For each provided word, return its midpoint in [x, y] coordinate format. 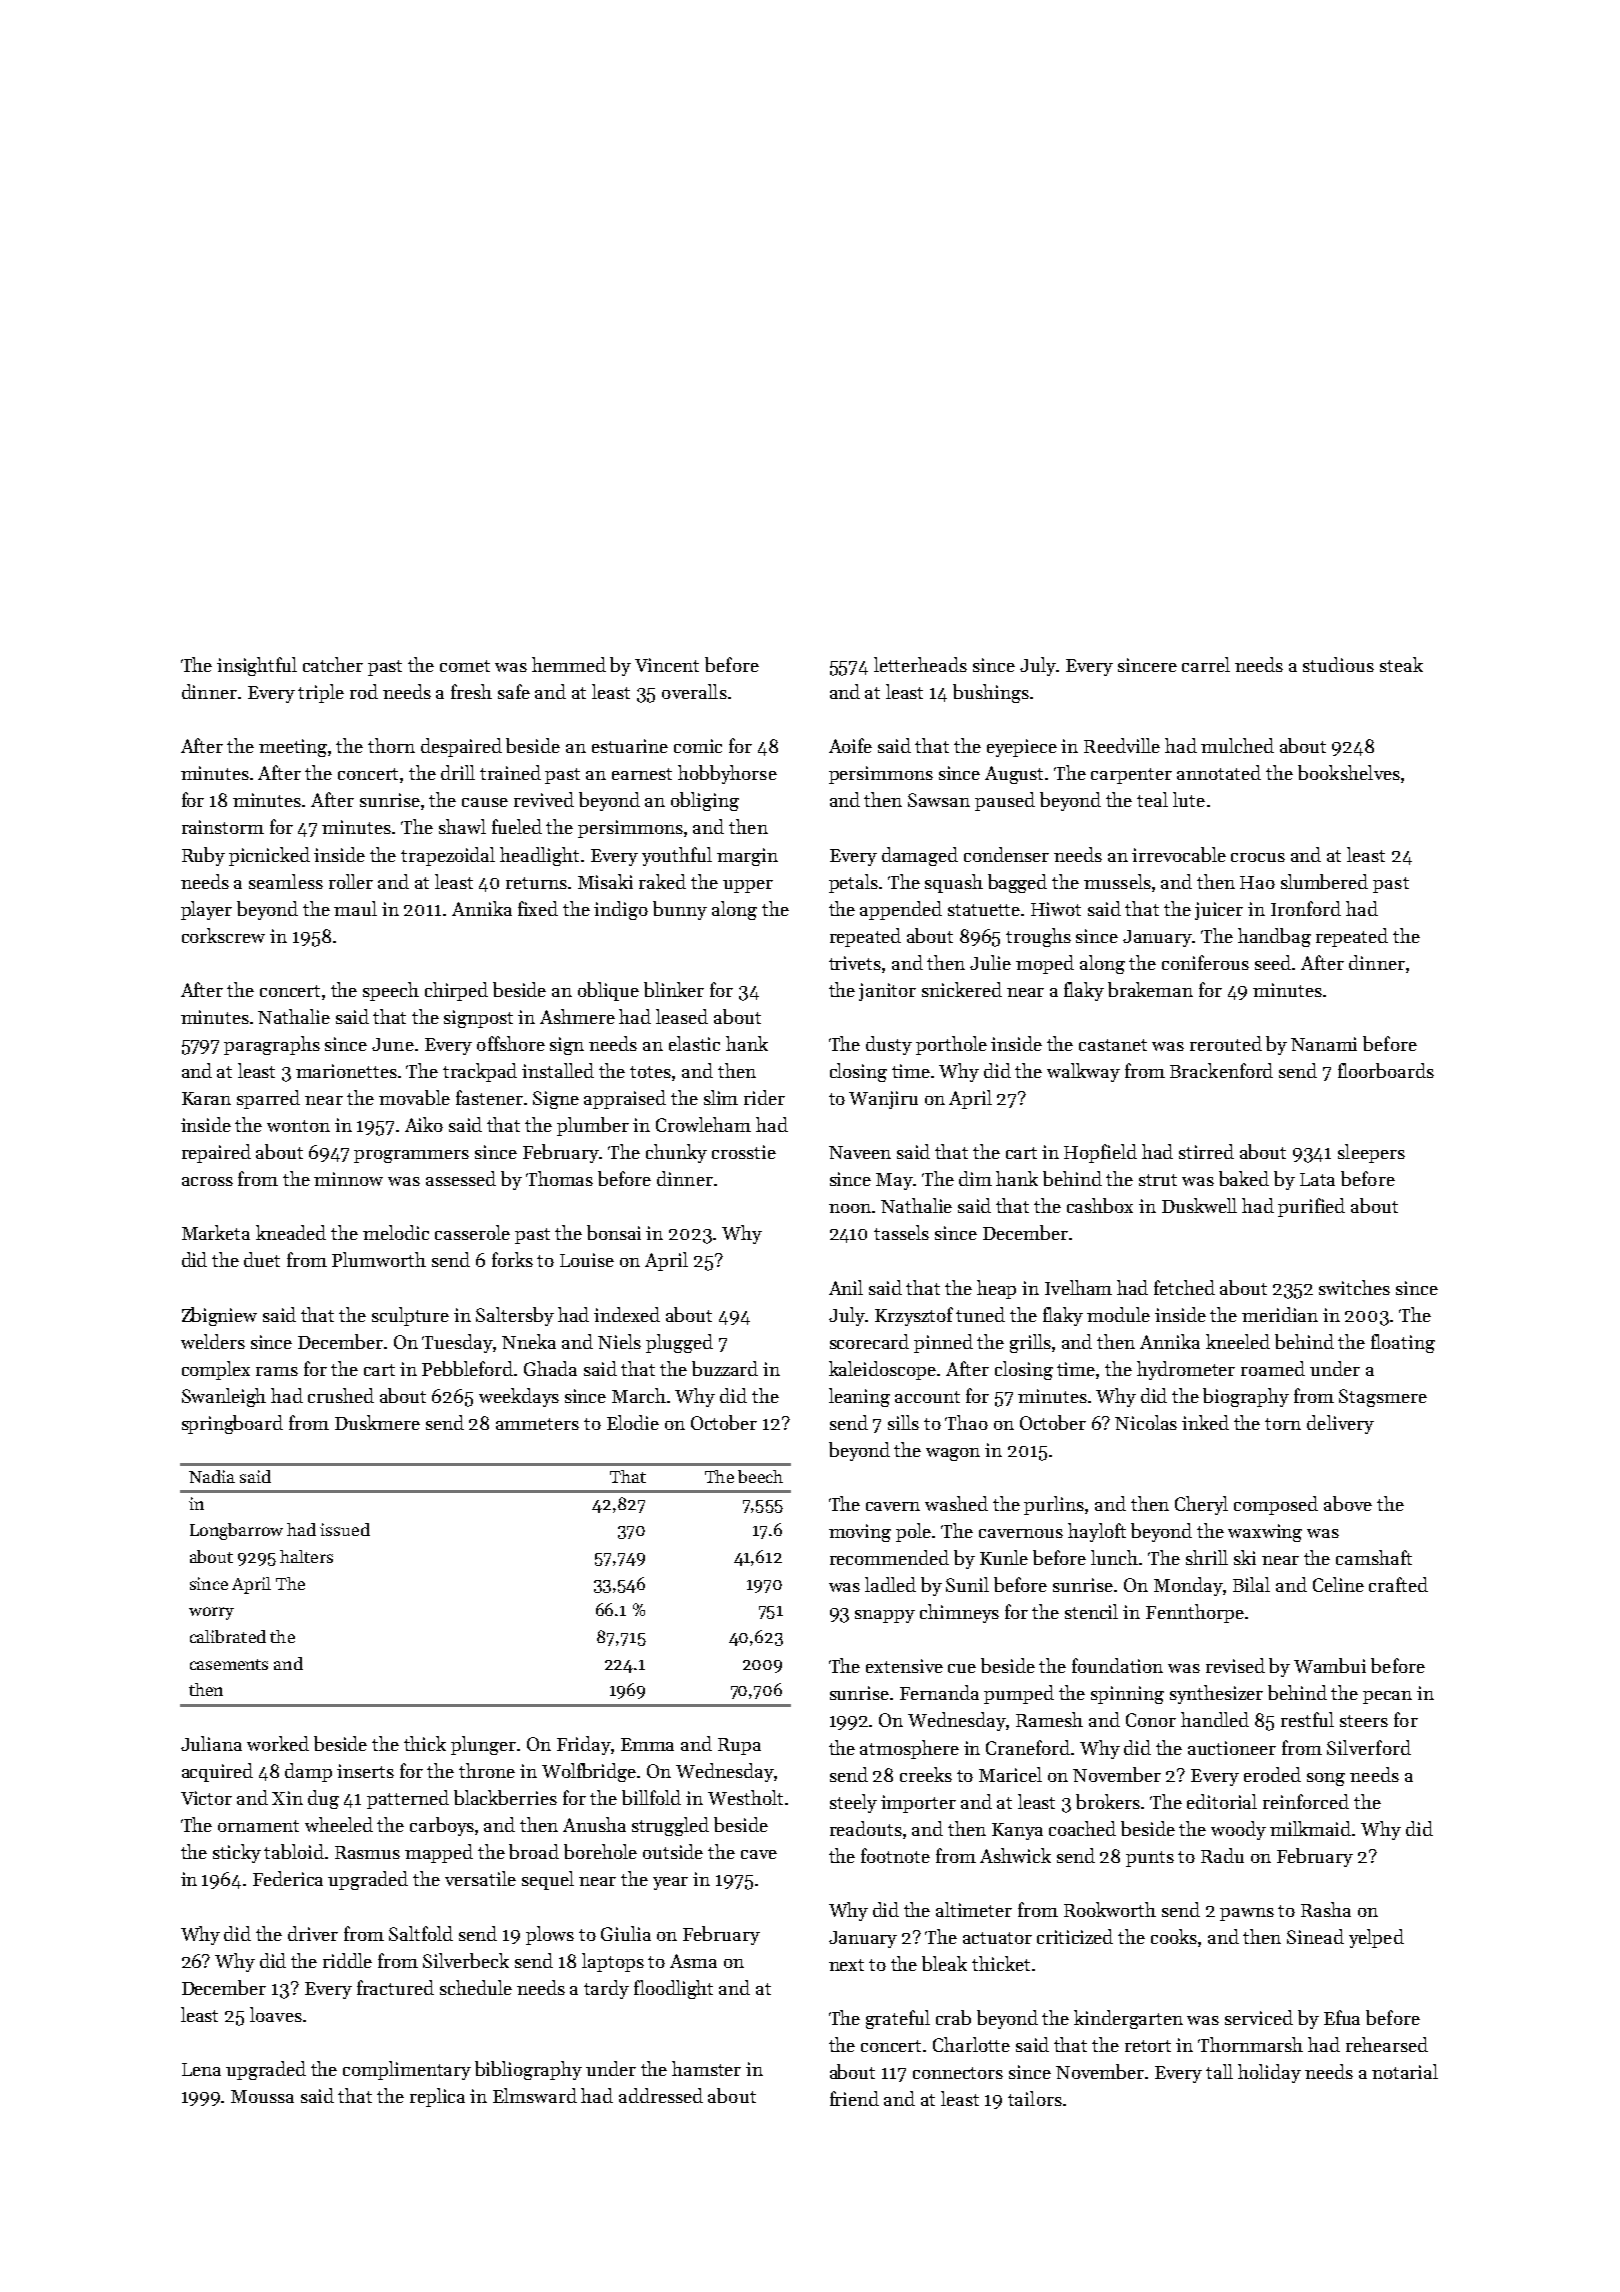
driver [313, 1933]
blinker [674, 989]
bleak [944, 1963]
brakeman [1150, 989]
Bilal [1251, 1584]
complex [216, 1370]
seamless [286, 881]
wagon [953, 1454]
